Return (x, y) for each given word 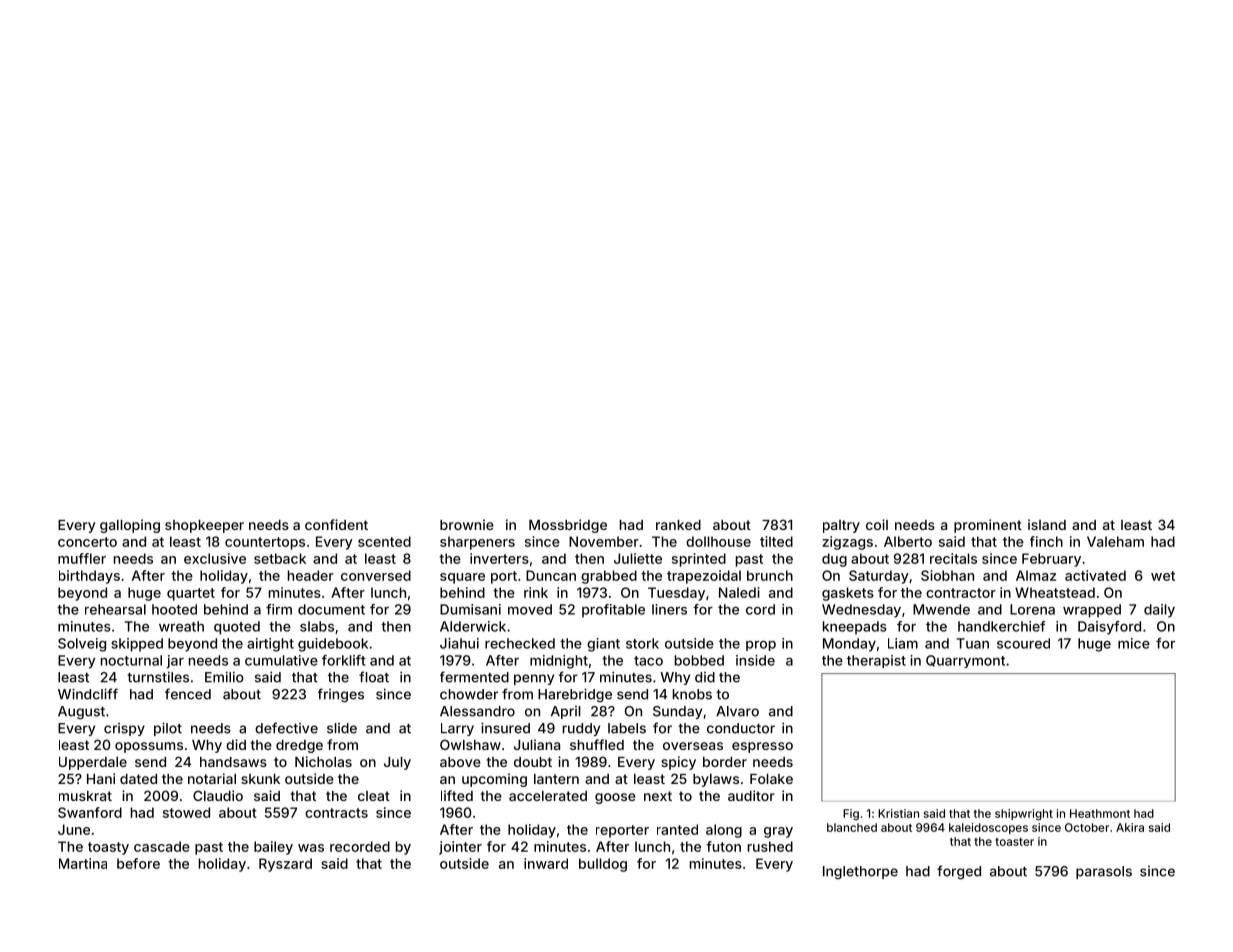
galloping (130, 526)
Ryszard (285, 865)
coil (877, 524)
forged (959, 872)
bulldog (603, 865)
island (1047, 524)
